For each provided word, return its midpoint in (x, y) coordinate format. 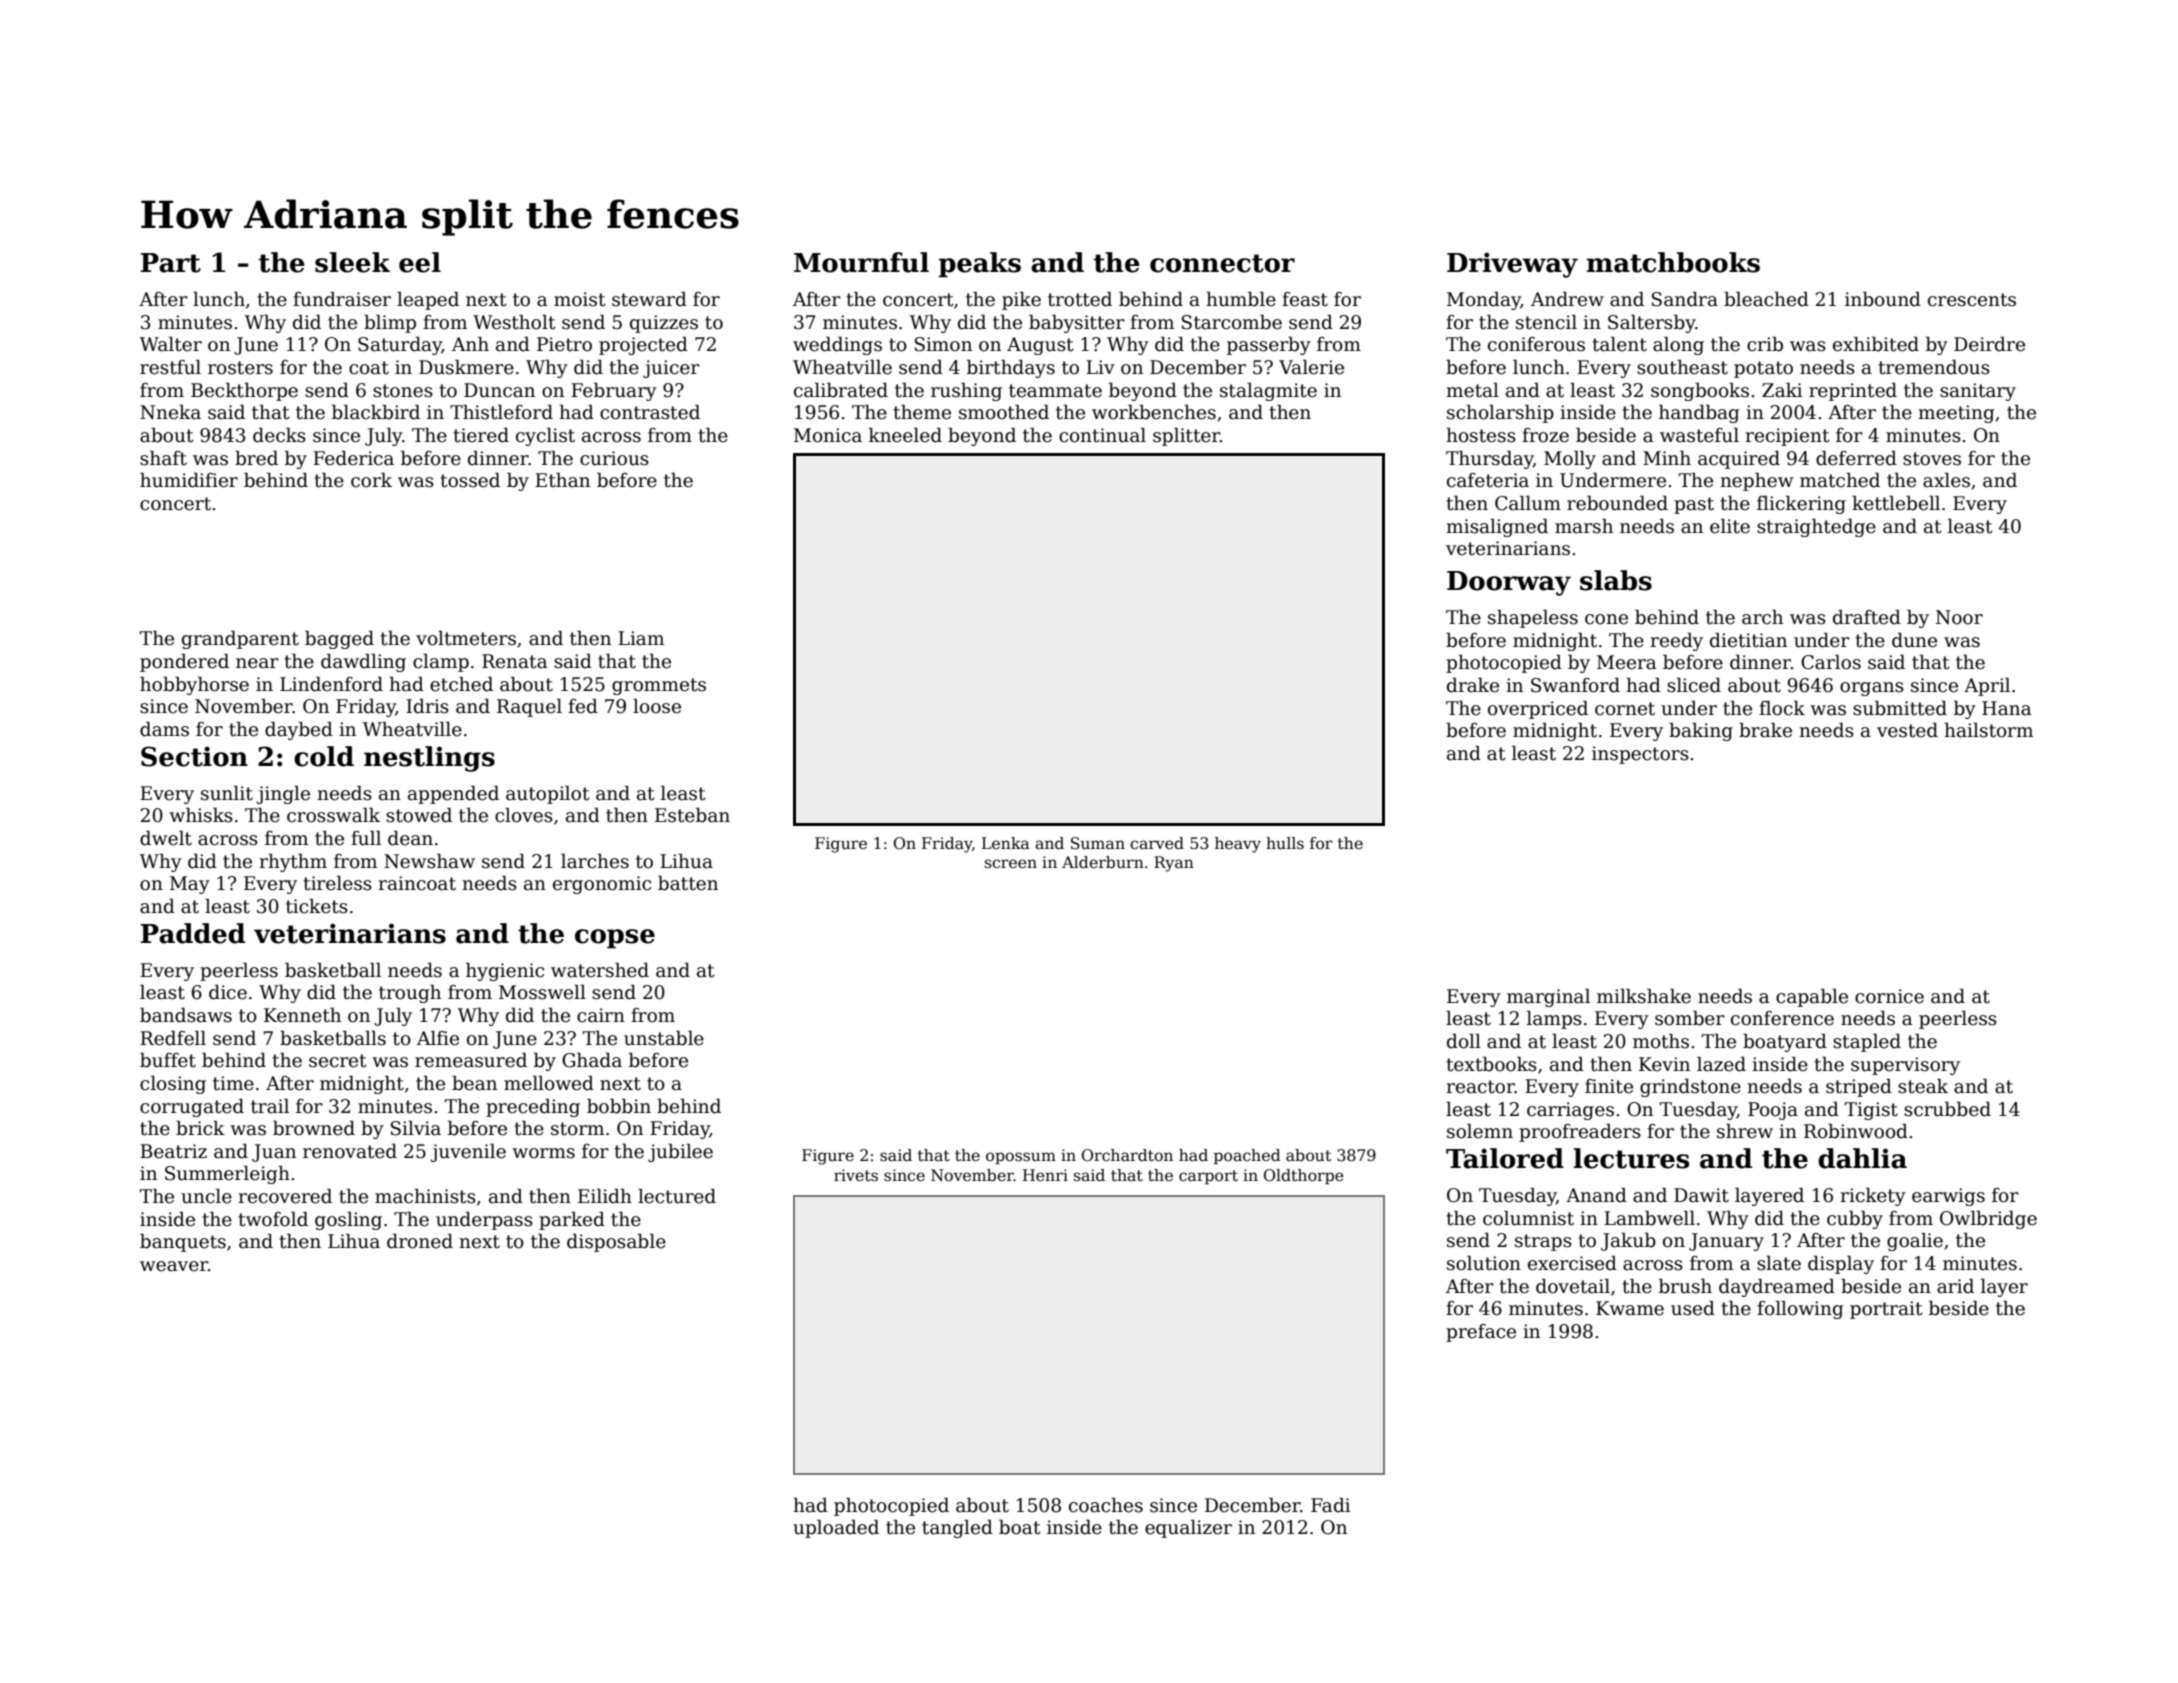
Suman (1098, 843)
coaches (1106, 1505)
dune (1914, 640)
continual (1102, 435)
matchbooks (1673, 262)
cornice (1889, 996)
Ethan (562, 480)
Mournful (861, 262)
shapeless (1533, 618)
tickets (317, 906)
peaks (980, 265)
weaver (174, 1266)
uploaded (836, 1528)
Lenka (1006, 843)
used (1693, 1308)
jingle (283, 794)
